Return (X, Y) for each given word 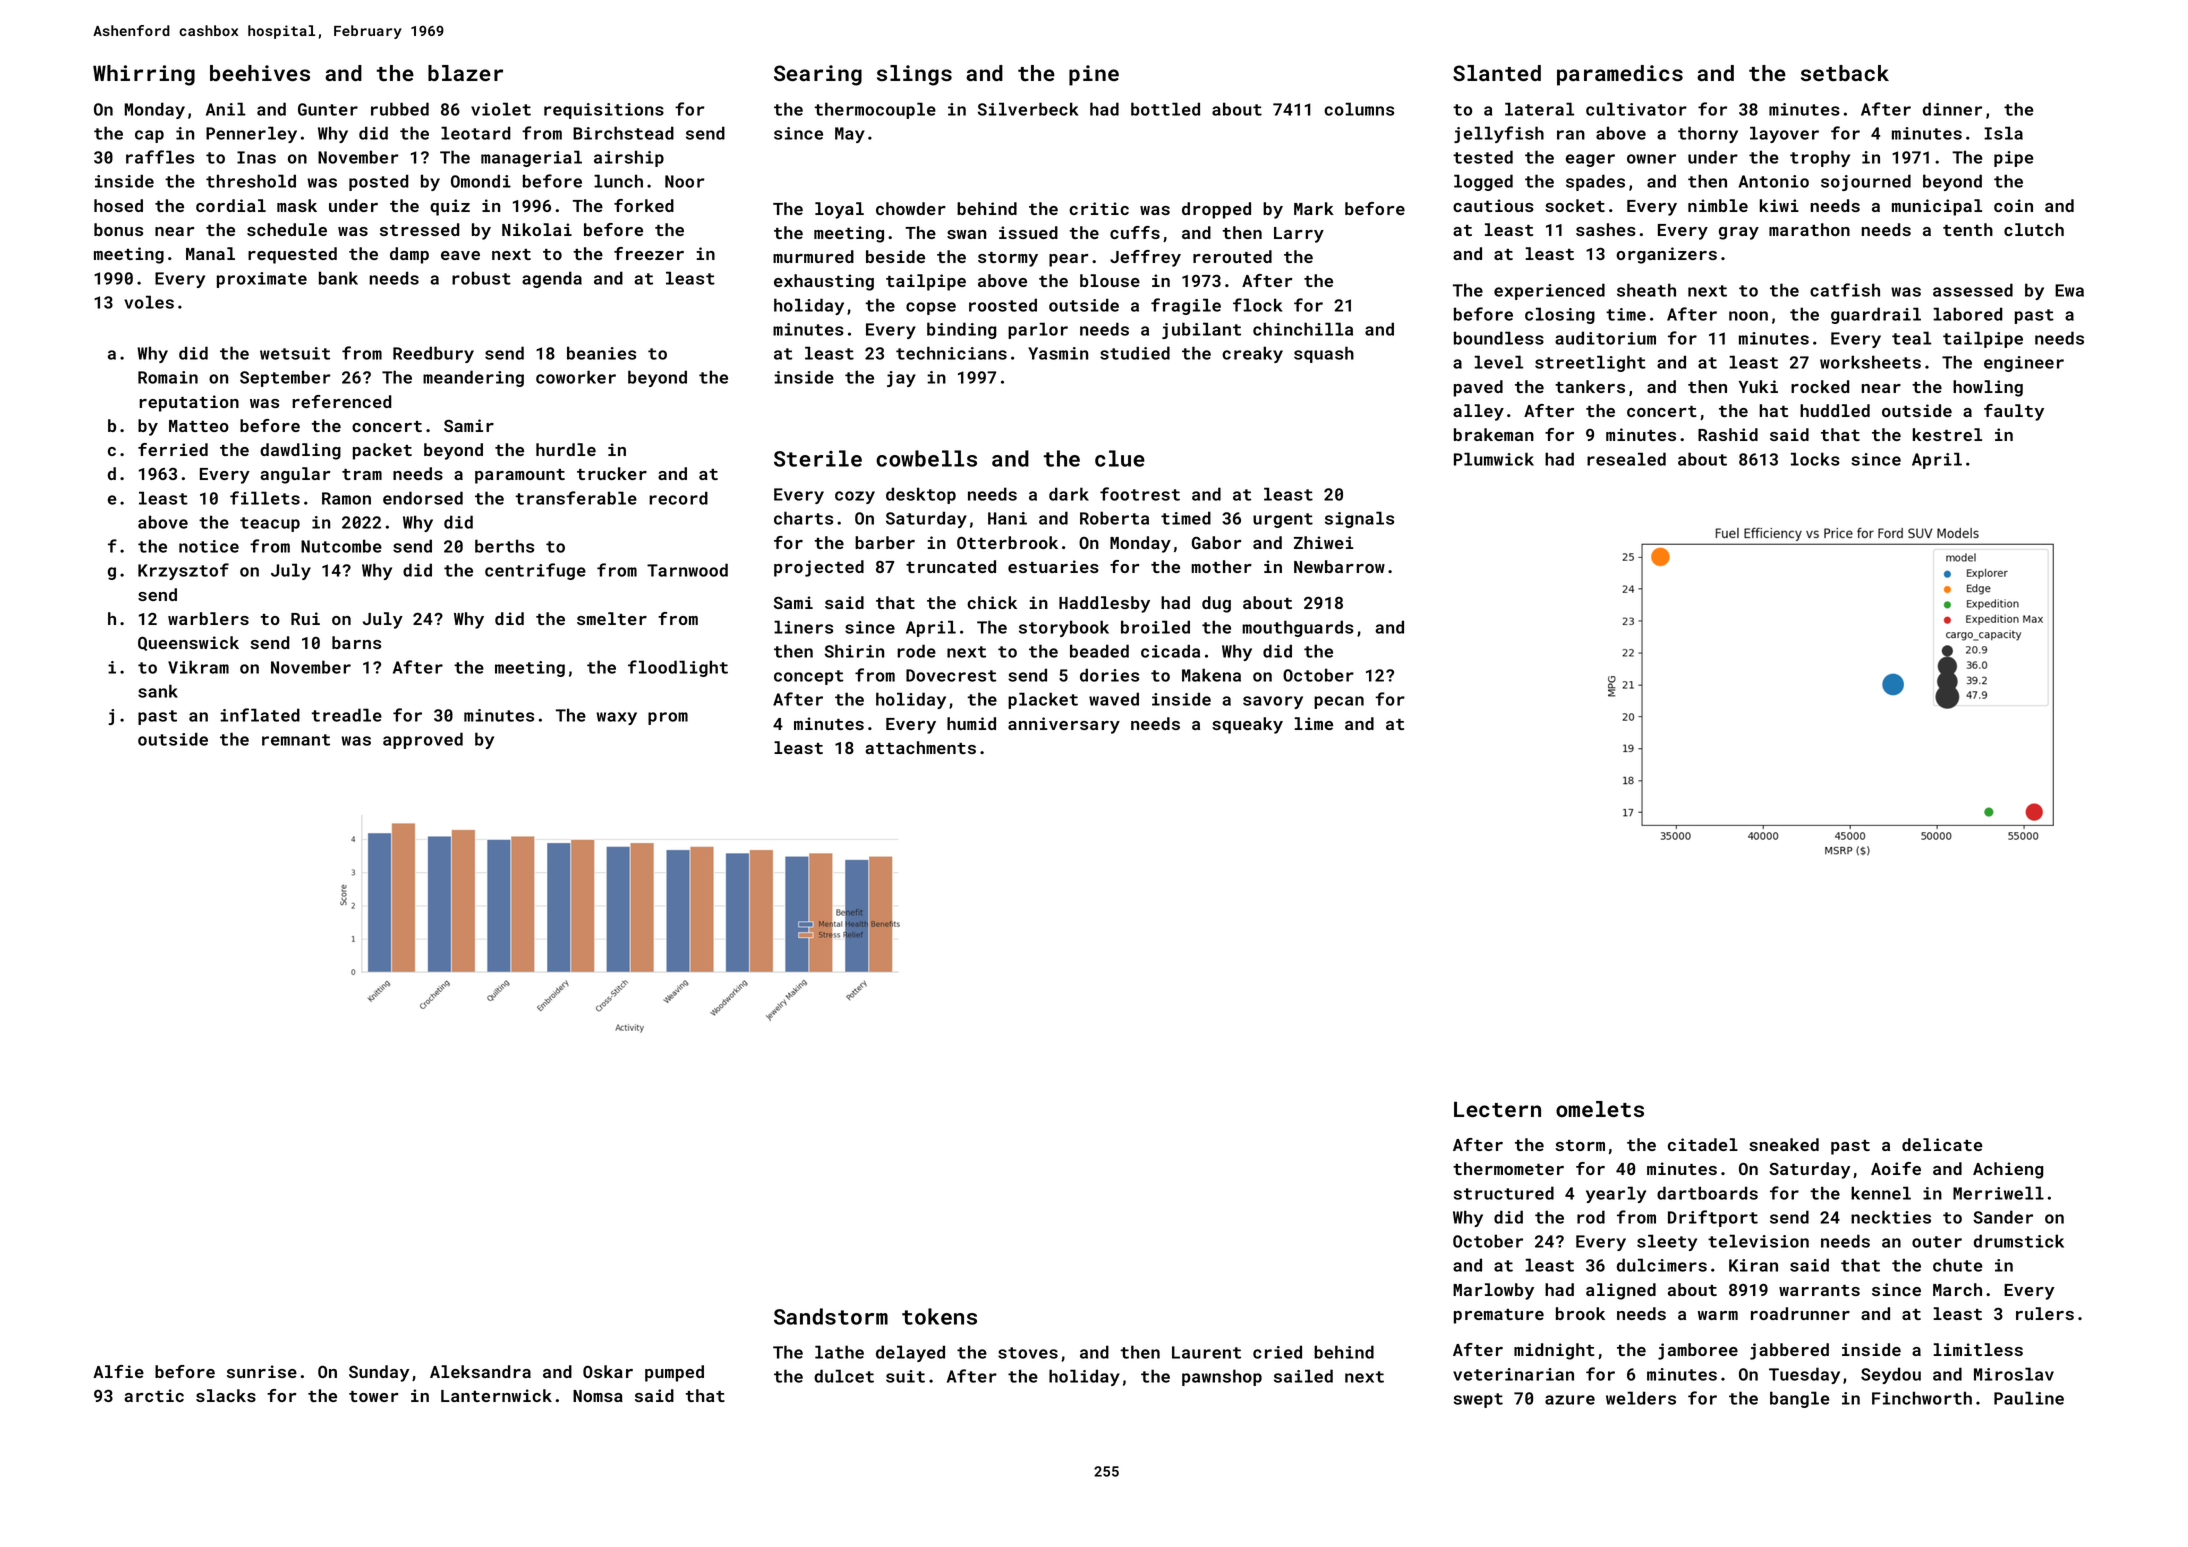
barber (885, 542)
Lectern (1497, 1109)
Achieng (2008, 1170)
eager (1590, 160)
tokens (939, 1316)
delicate (1942, 1144)
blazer (465, 73)
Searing (818, 75)
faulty (2014, 412)
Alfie (118, 1371)
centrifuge (535, 571)
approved (423, 740)
